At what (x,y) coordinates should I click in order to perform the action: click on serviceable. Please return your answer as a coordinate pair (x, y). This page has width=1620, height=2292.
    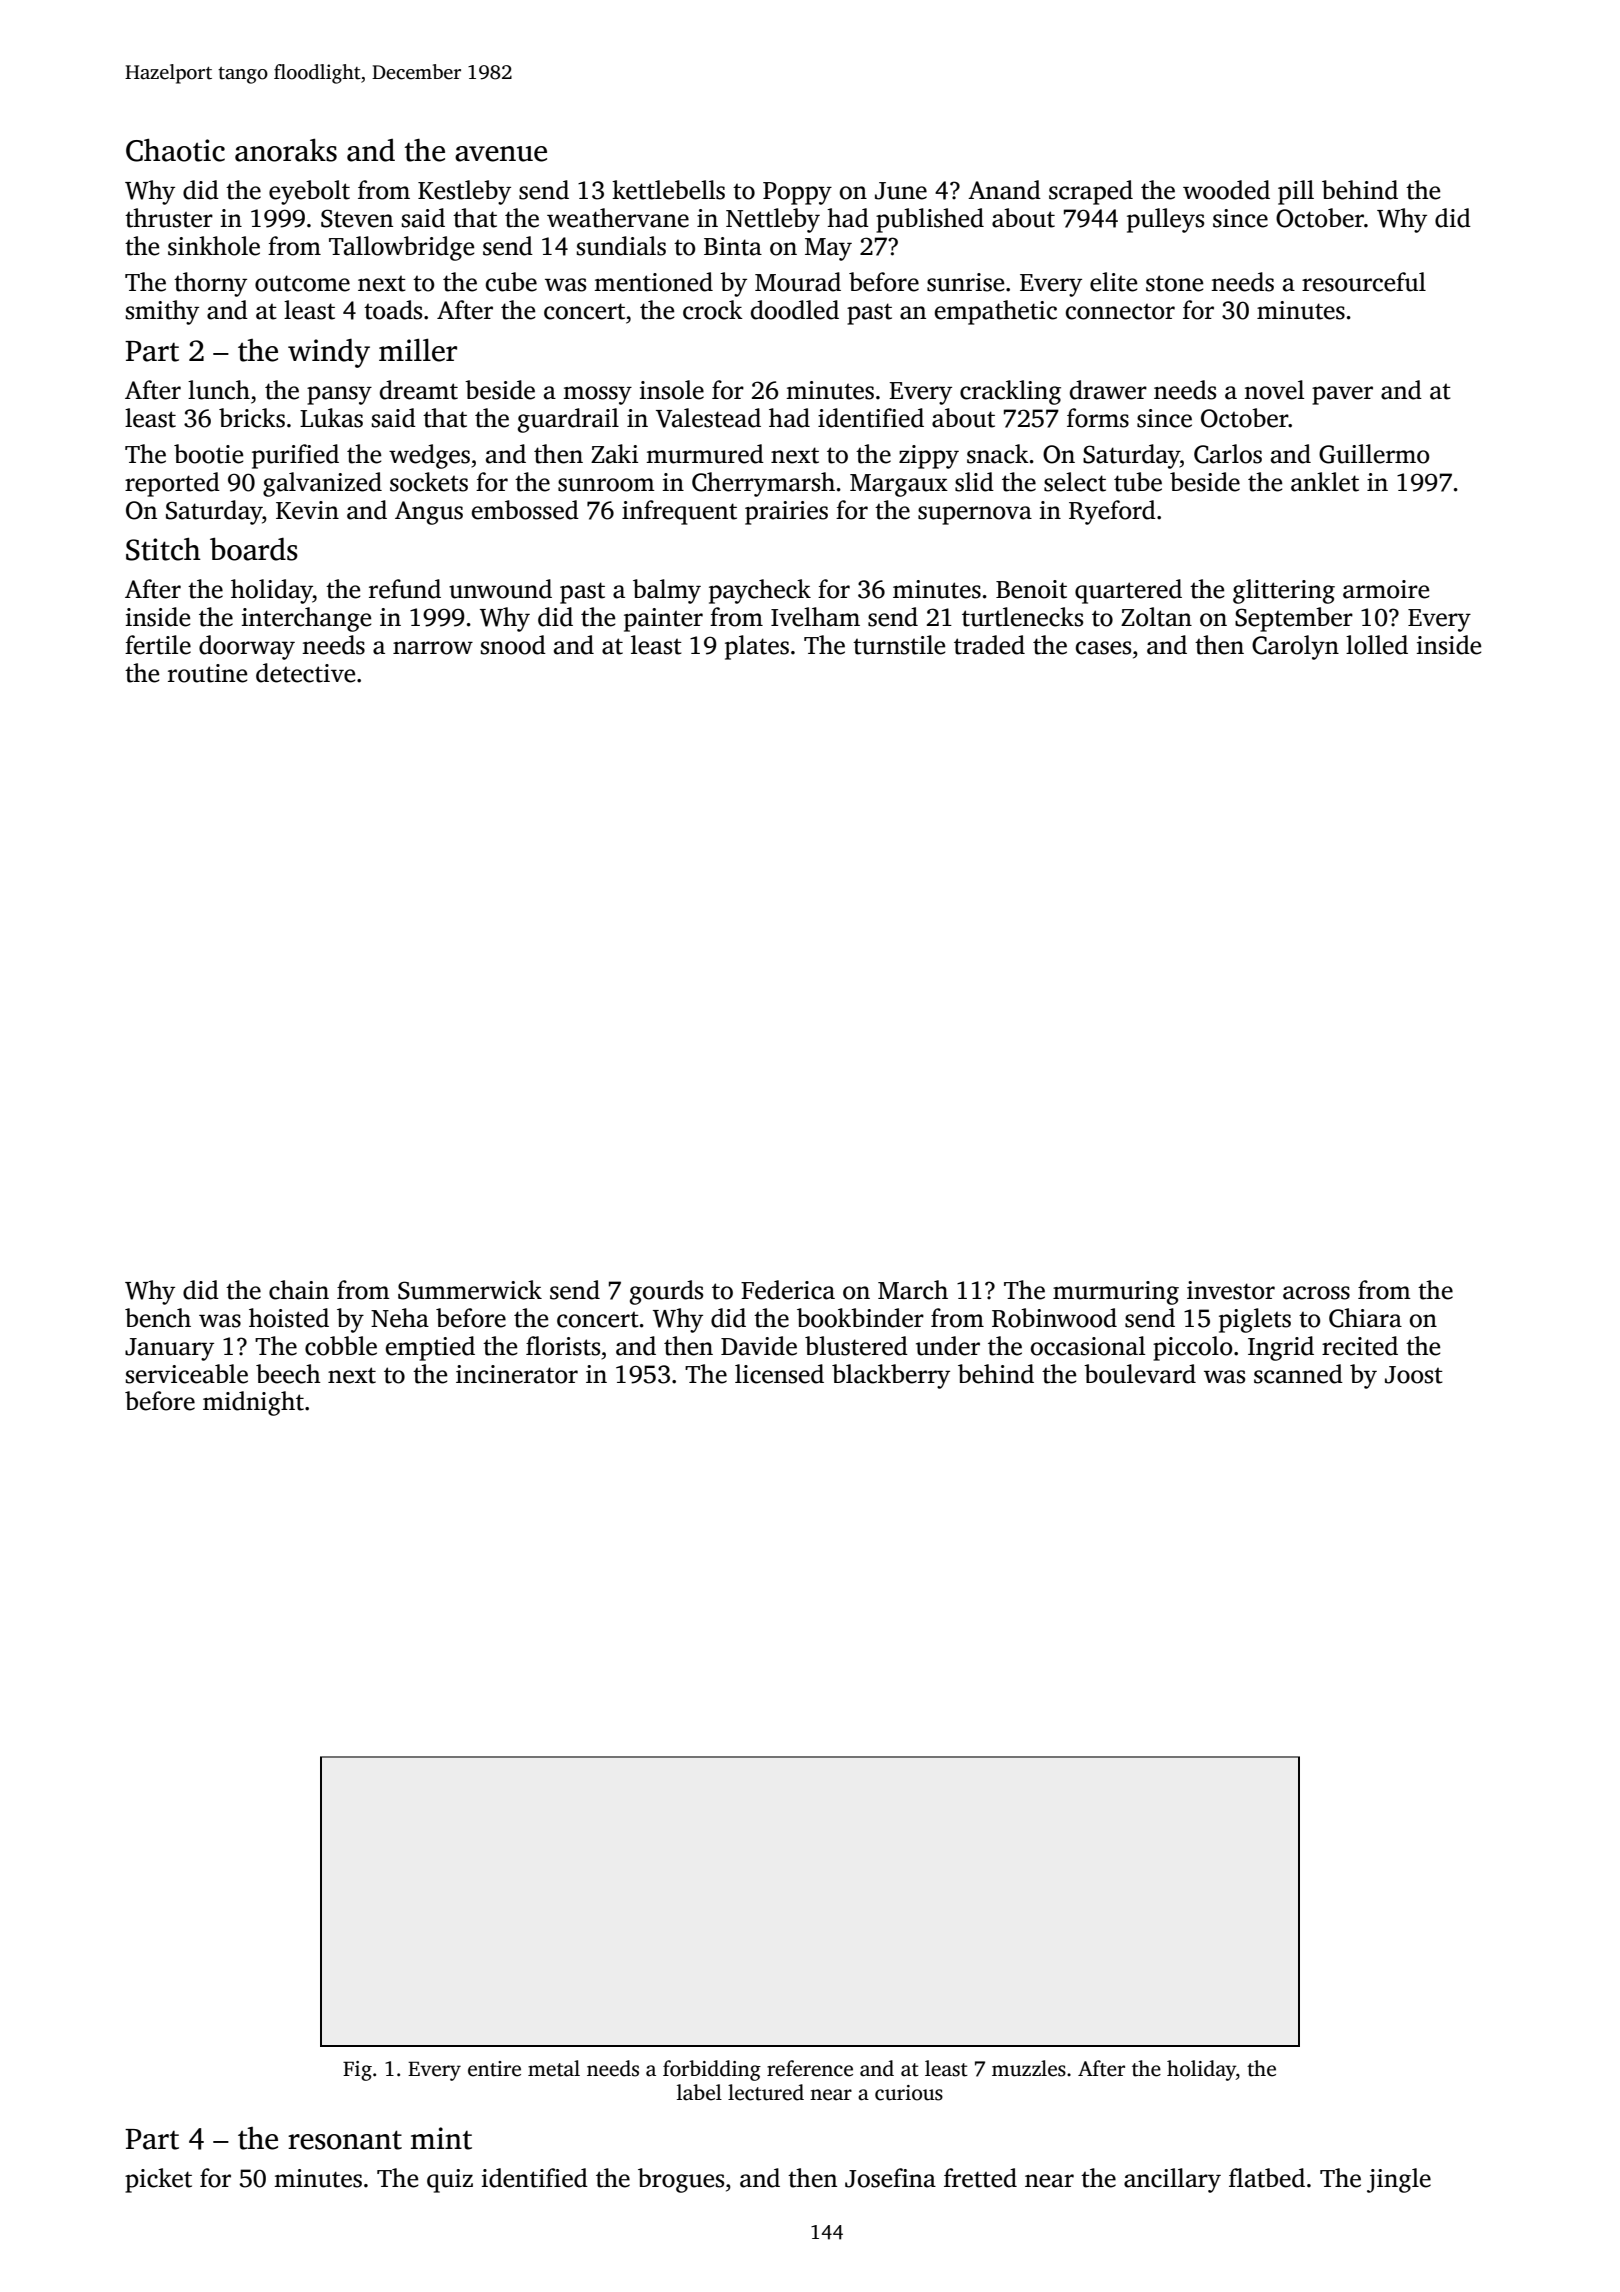
    Looking at the image, I should click on (187, 1374).
